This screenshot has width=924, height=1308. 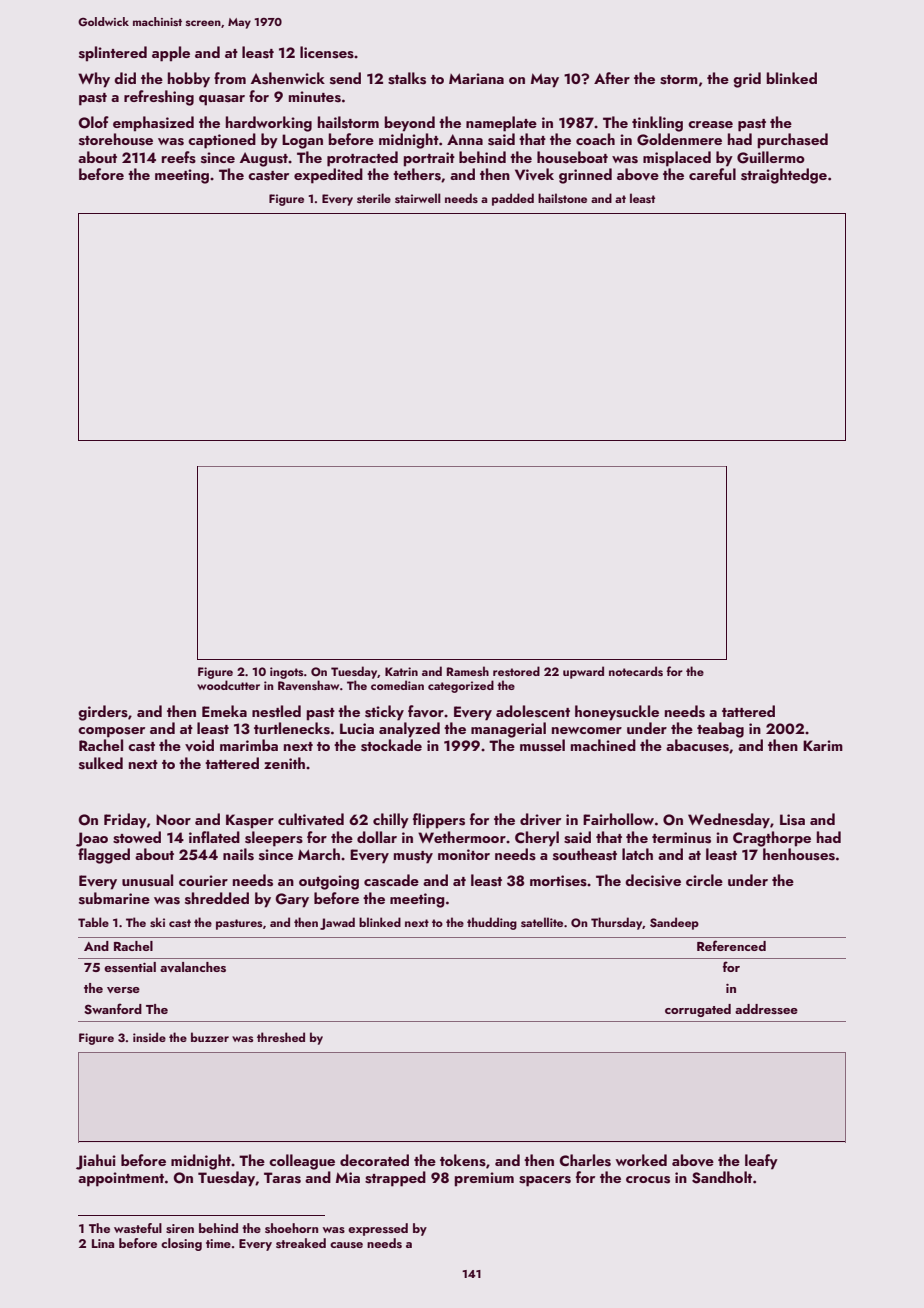 What do you see at coordinates (113, 54) in the screenshot?
I see `splintered` at bounding box center [113, 54].
